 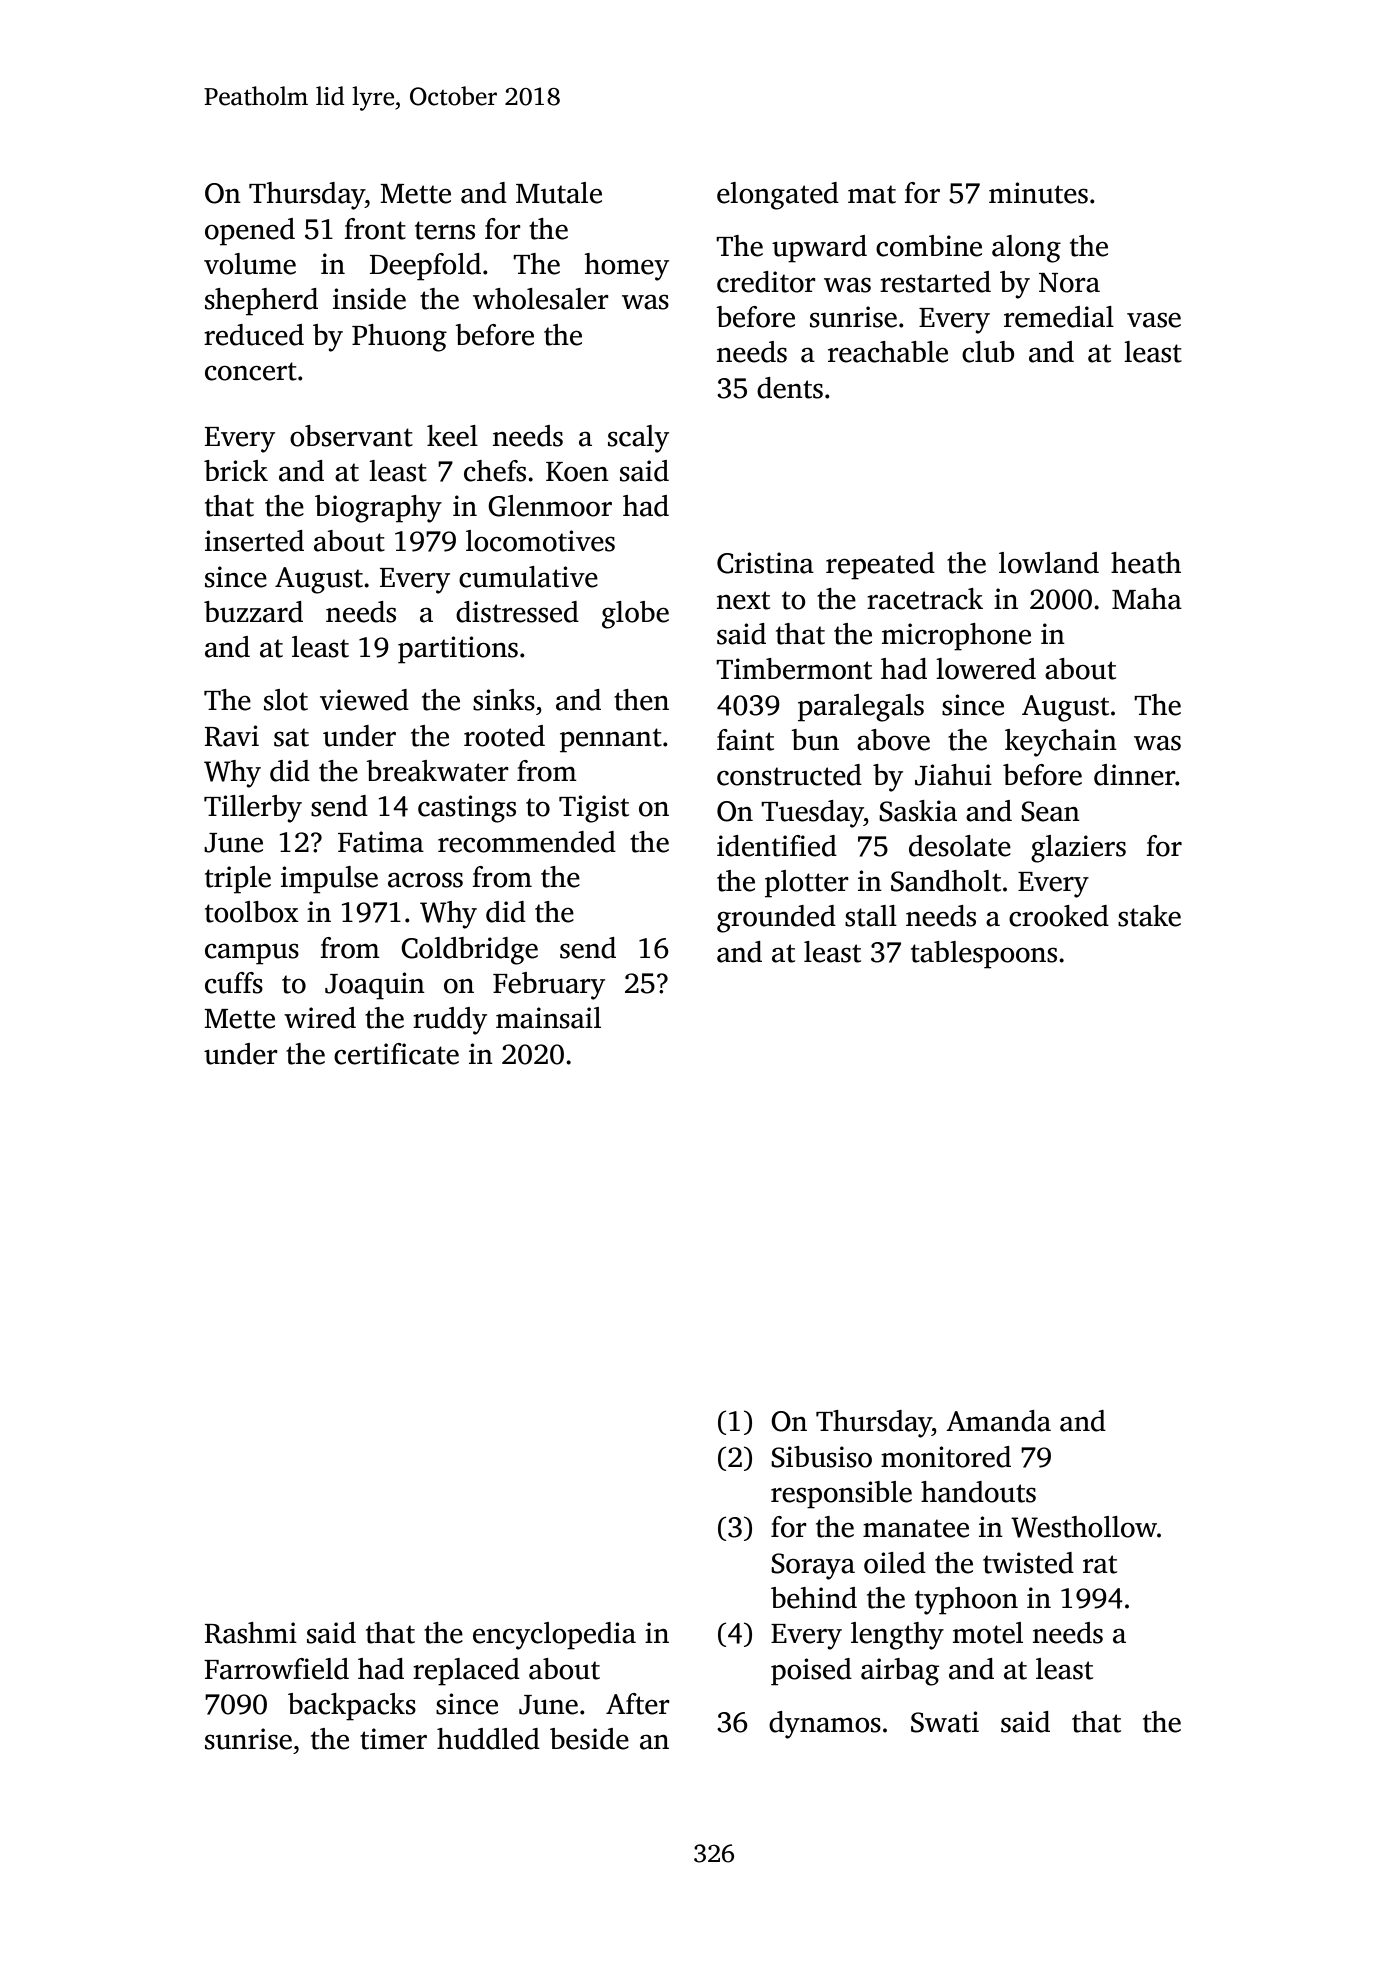 I want to click on impulse, so click(x=329, y=880).
